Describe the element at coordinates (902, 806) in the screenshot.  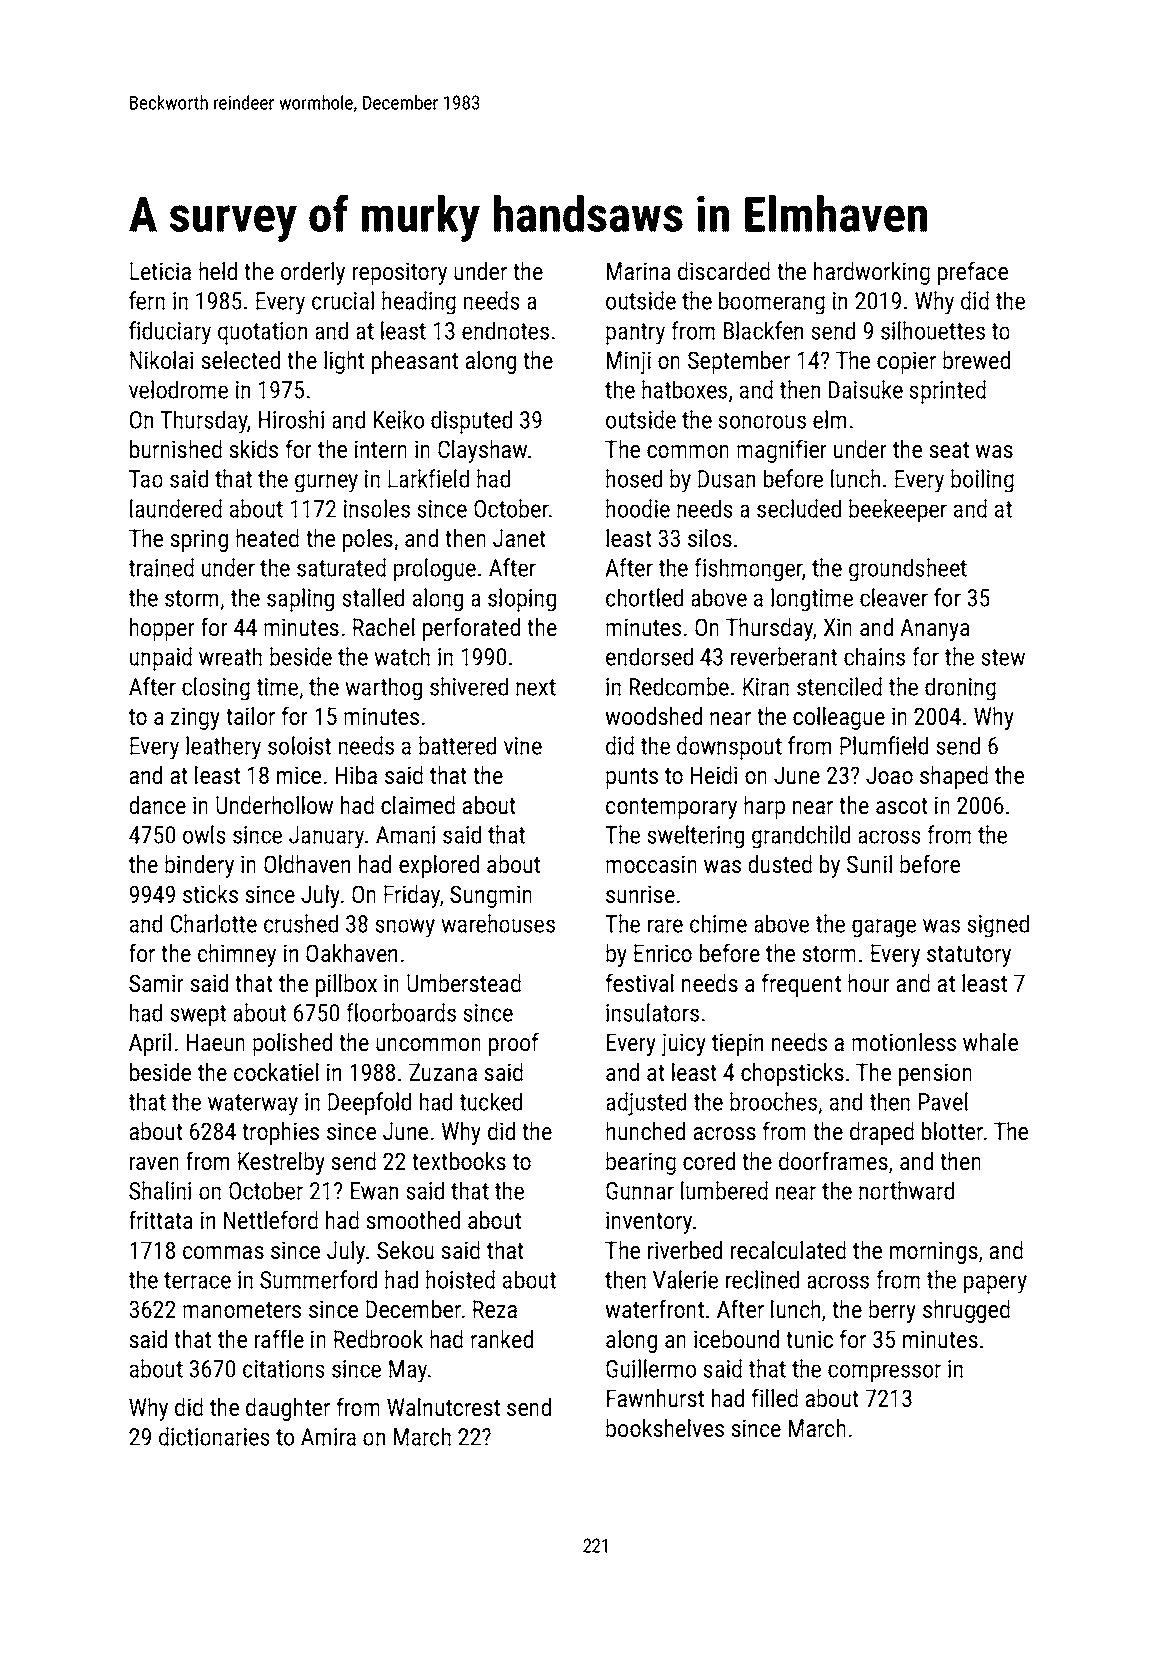
I see `ascot` at that location.
